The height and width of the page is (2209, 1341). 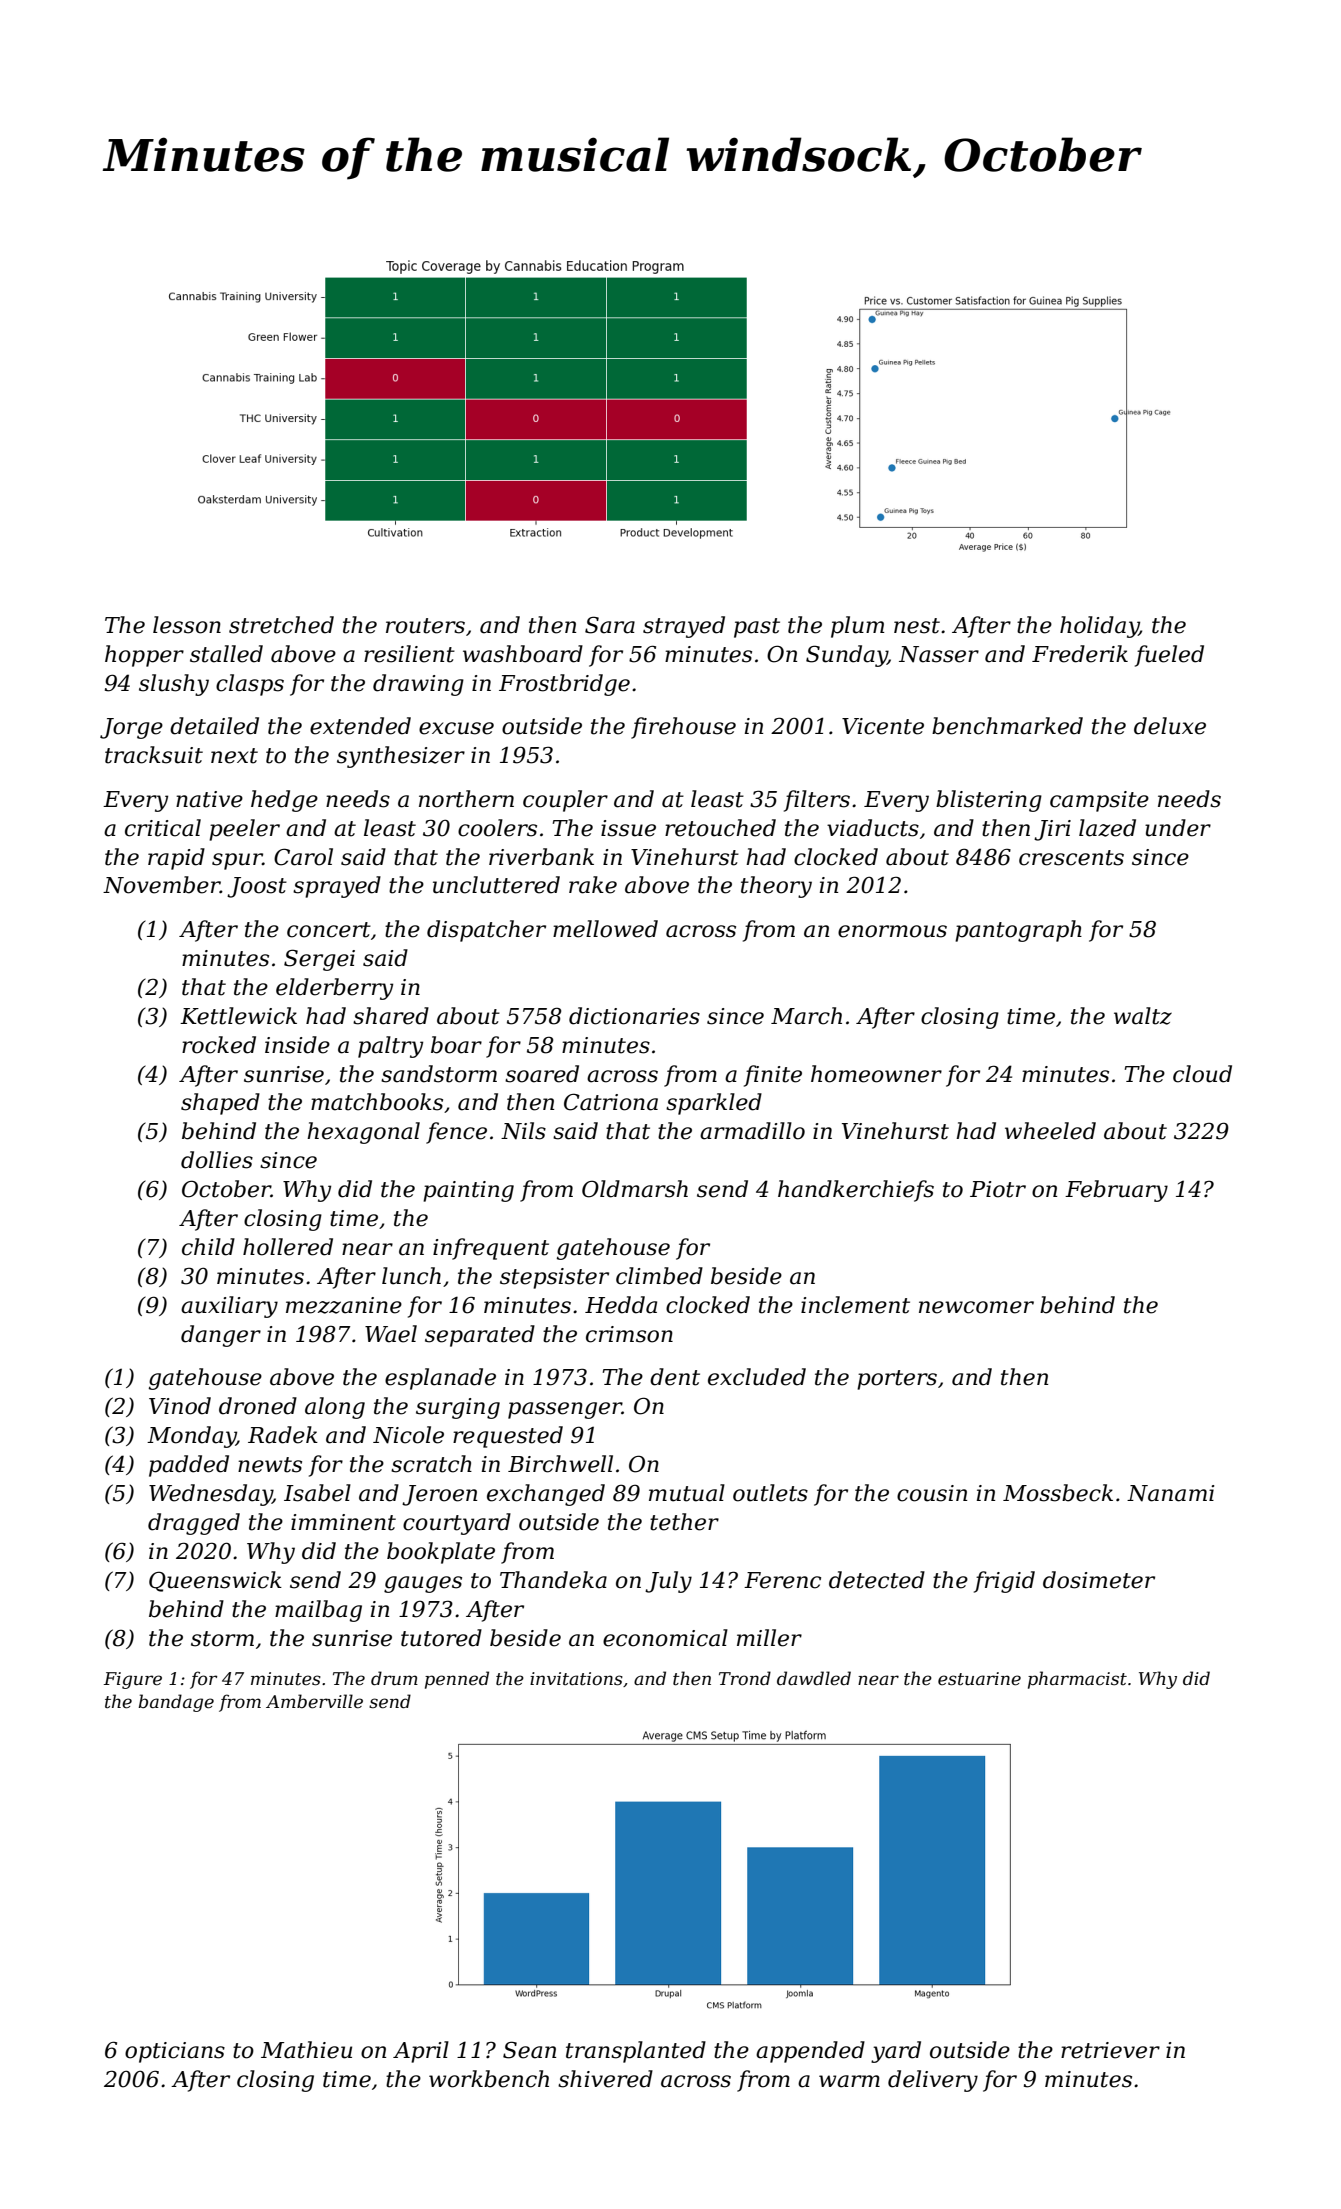 What do you see at coordinates (297, 1045) in the page?
I see `inside` at bounding box center [297, 1045].
